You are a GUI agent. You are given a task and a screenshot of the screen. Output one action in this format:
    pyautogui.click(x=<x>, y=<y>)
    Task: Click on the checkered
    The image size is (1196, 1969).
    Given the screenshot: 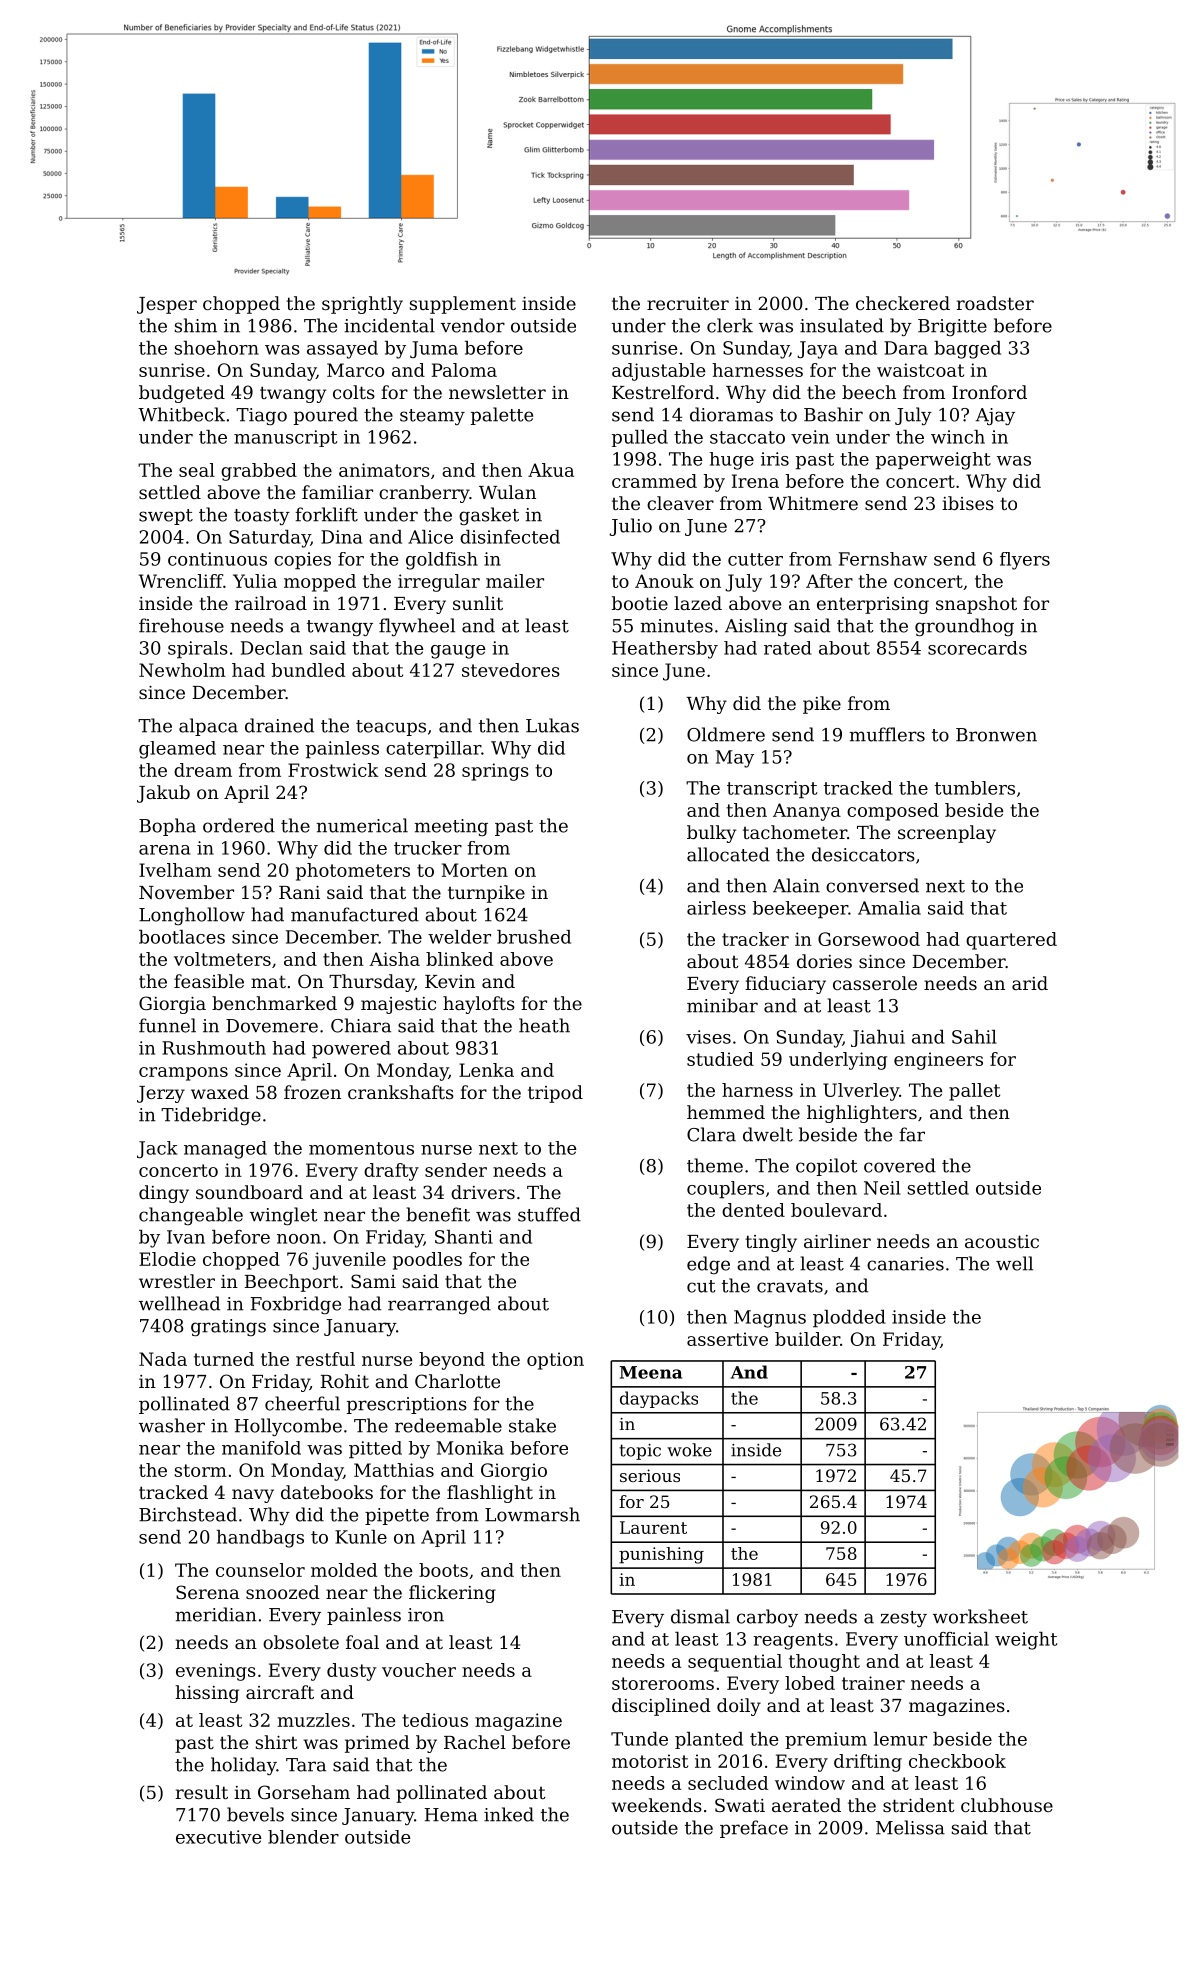 What is the action you would take?
    pyautogui.click(x=903, y=303)
